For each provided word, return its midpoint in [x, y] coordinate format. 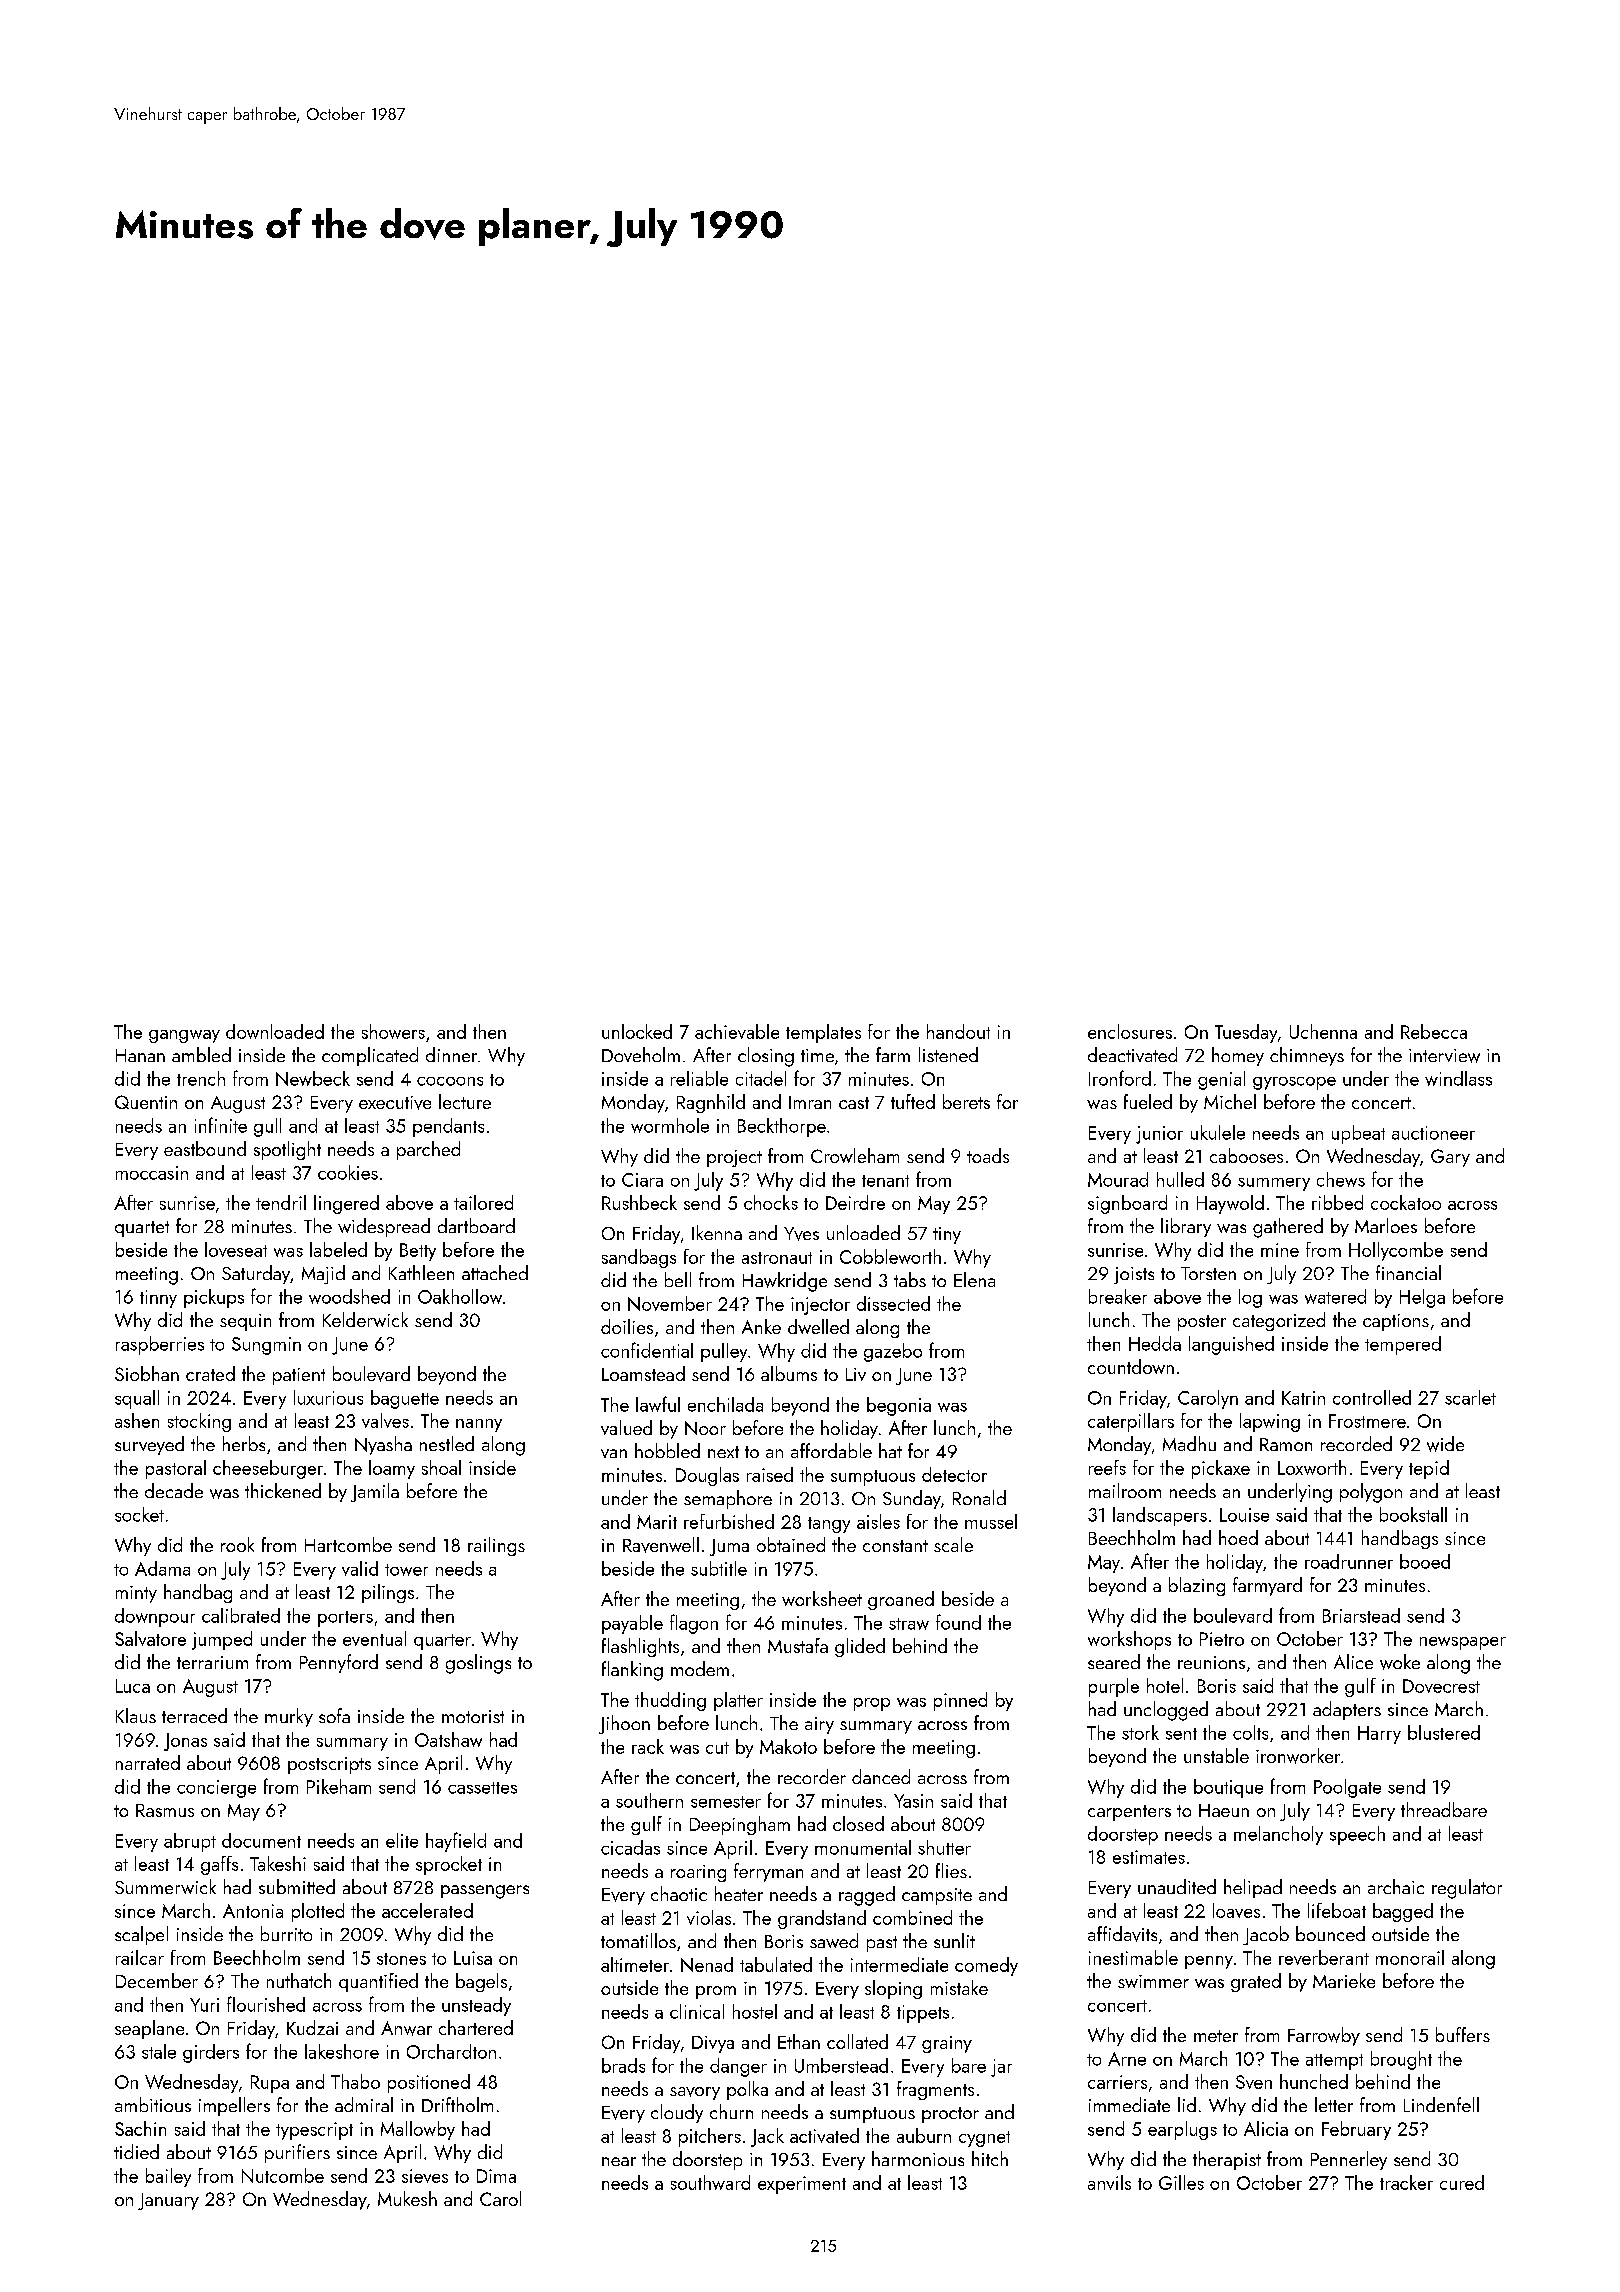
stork [1140, 1732]
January [168, 2201]
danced [881, 1776]
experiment [802, 2185]
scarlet [1470, 1397]
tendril [281, 1202]
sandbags [639, 1258]
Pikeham [339, 1786]
